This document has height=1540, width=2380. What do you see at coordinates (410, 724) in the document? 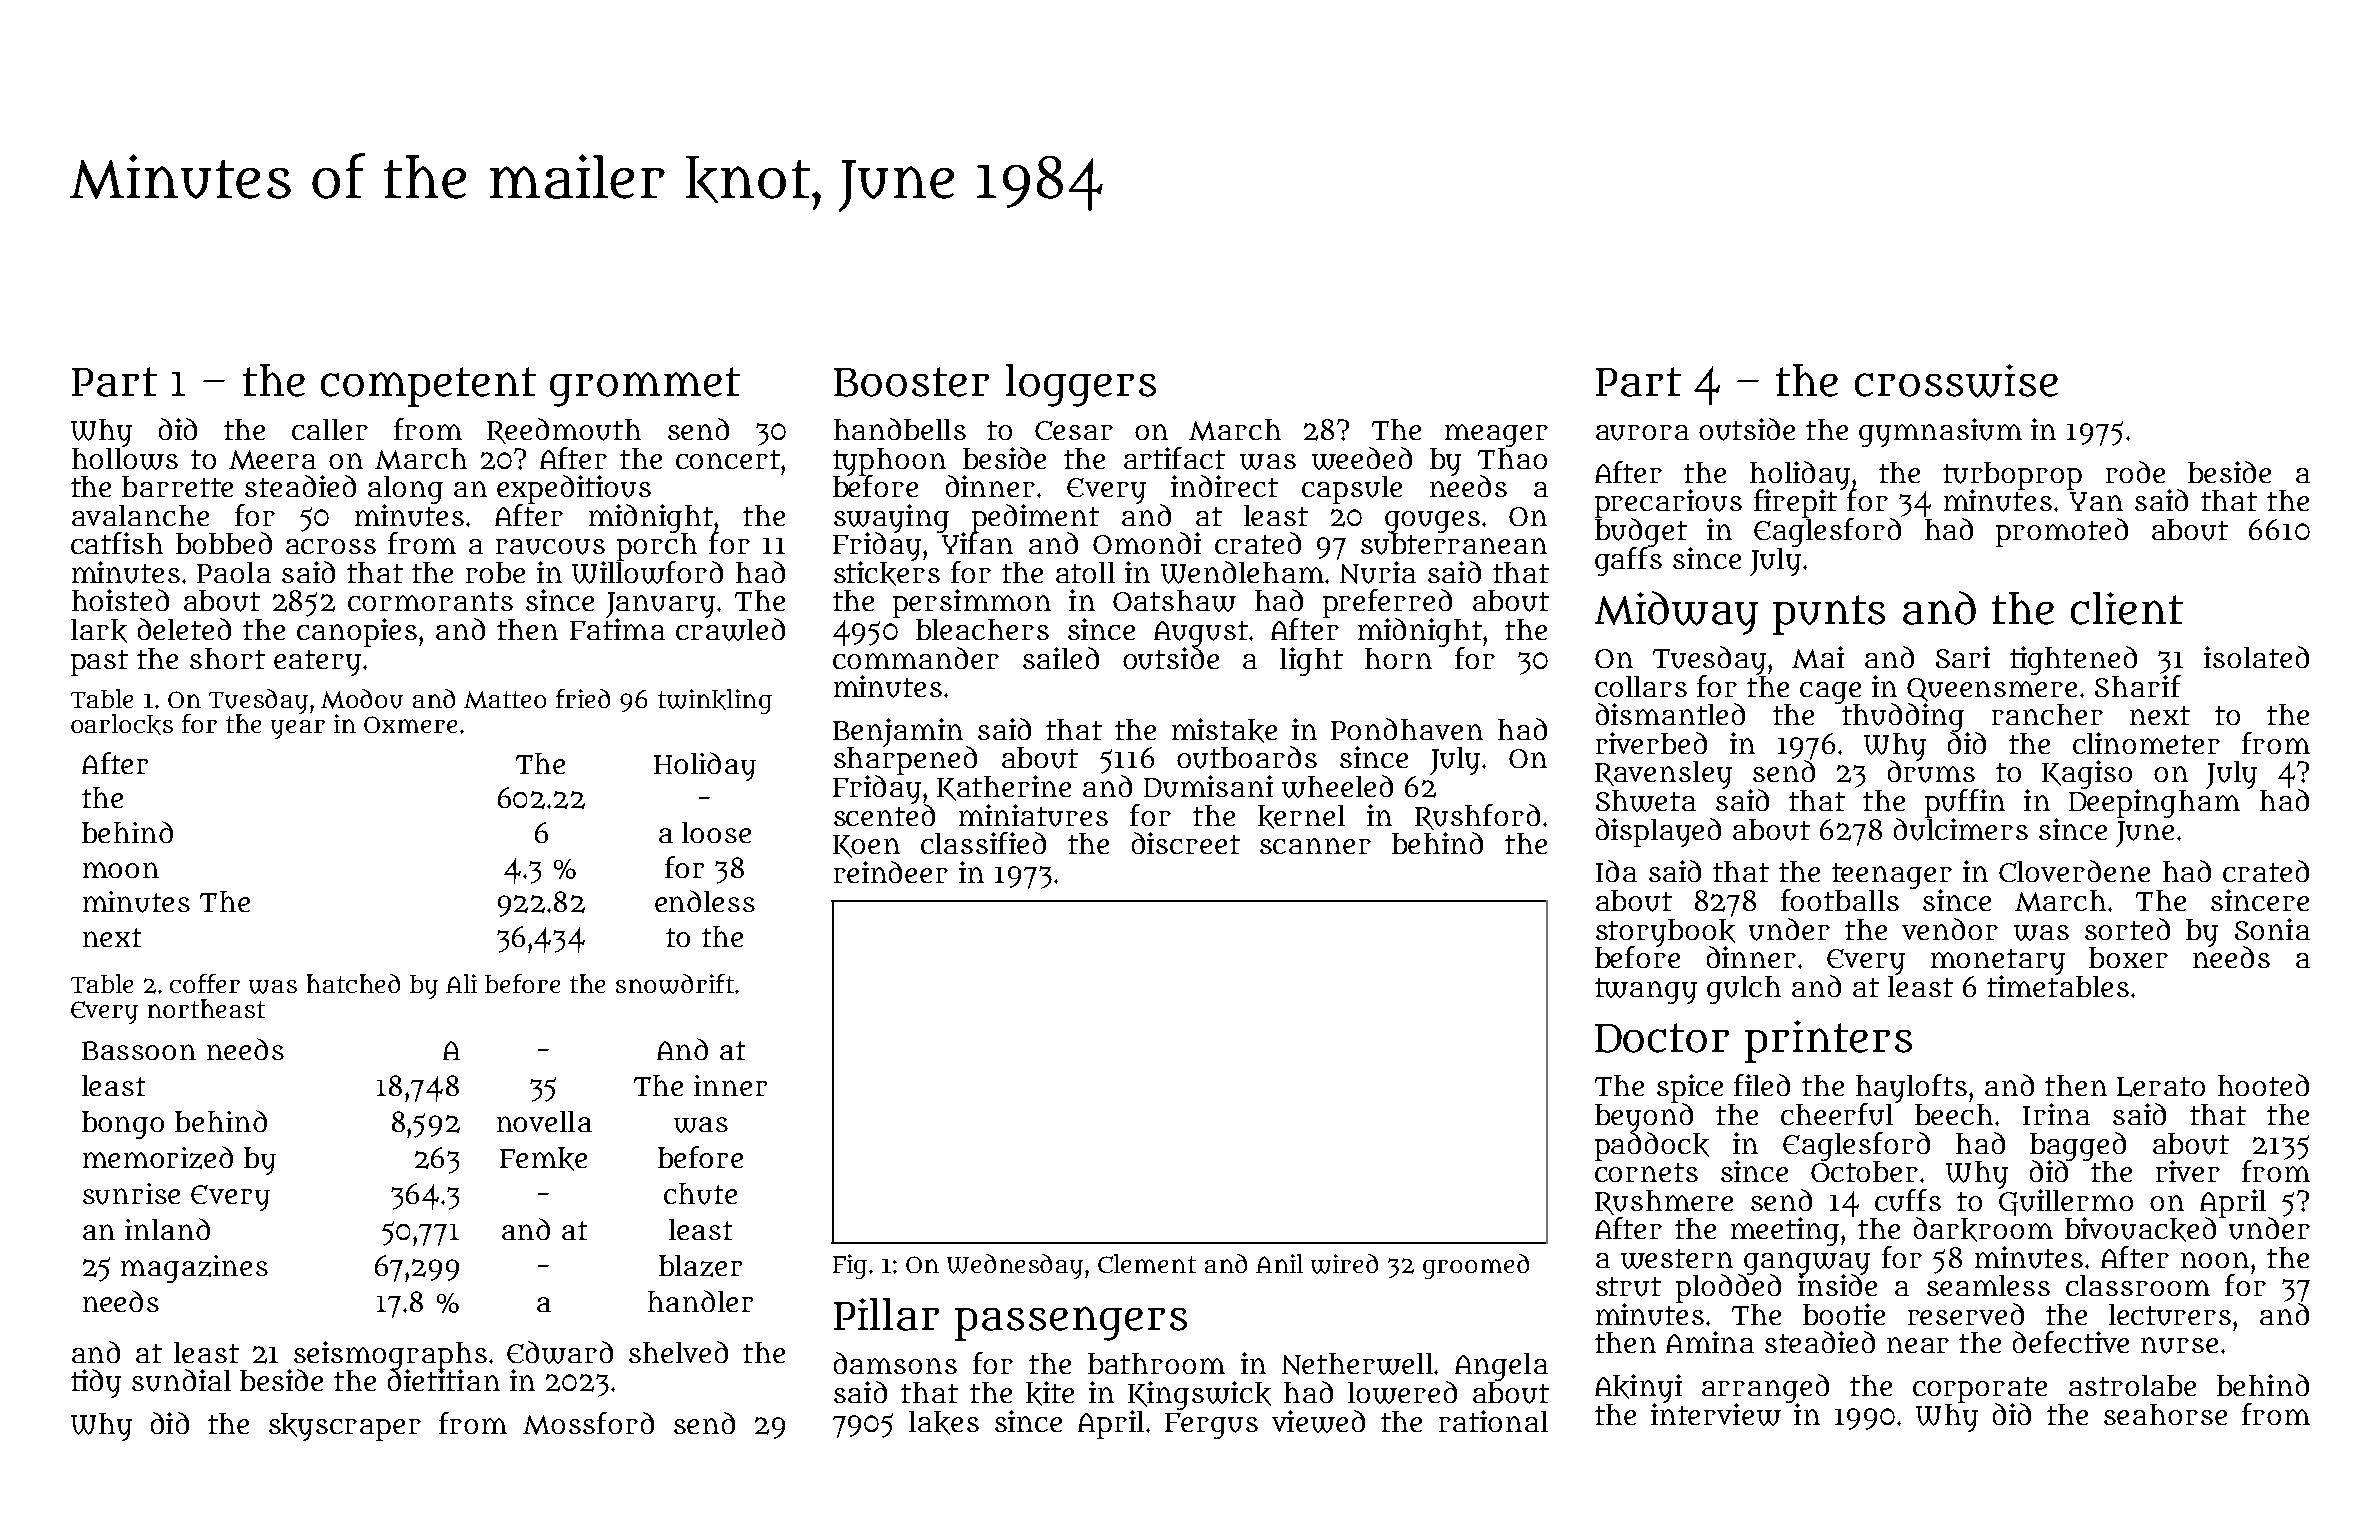
I see `Oxmere` at bounding box center [410, 724].
